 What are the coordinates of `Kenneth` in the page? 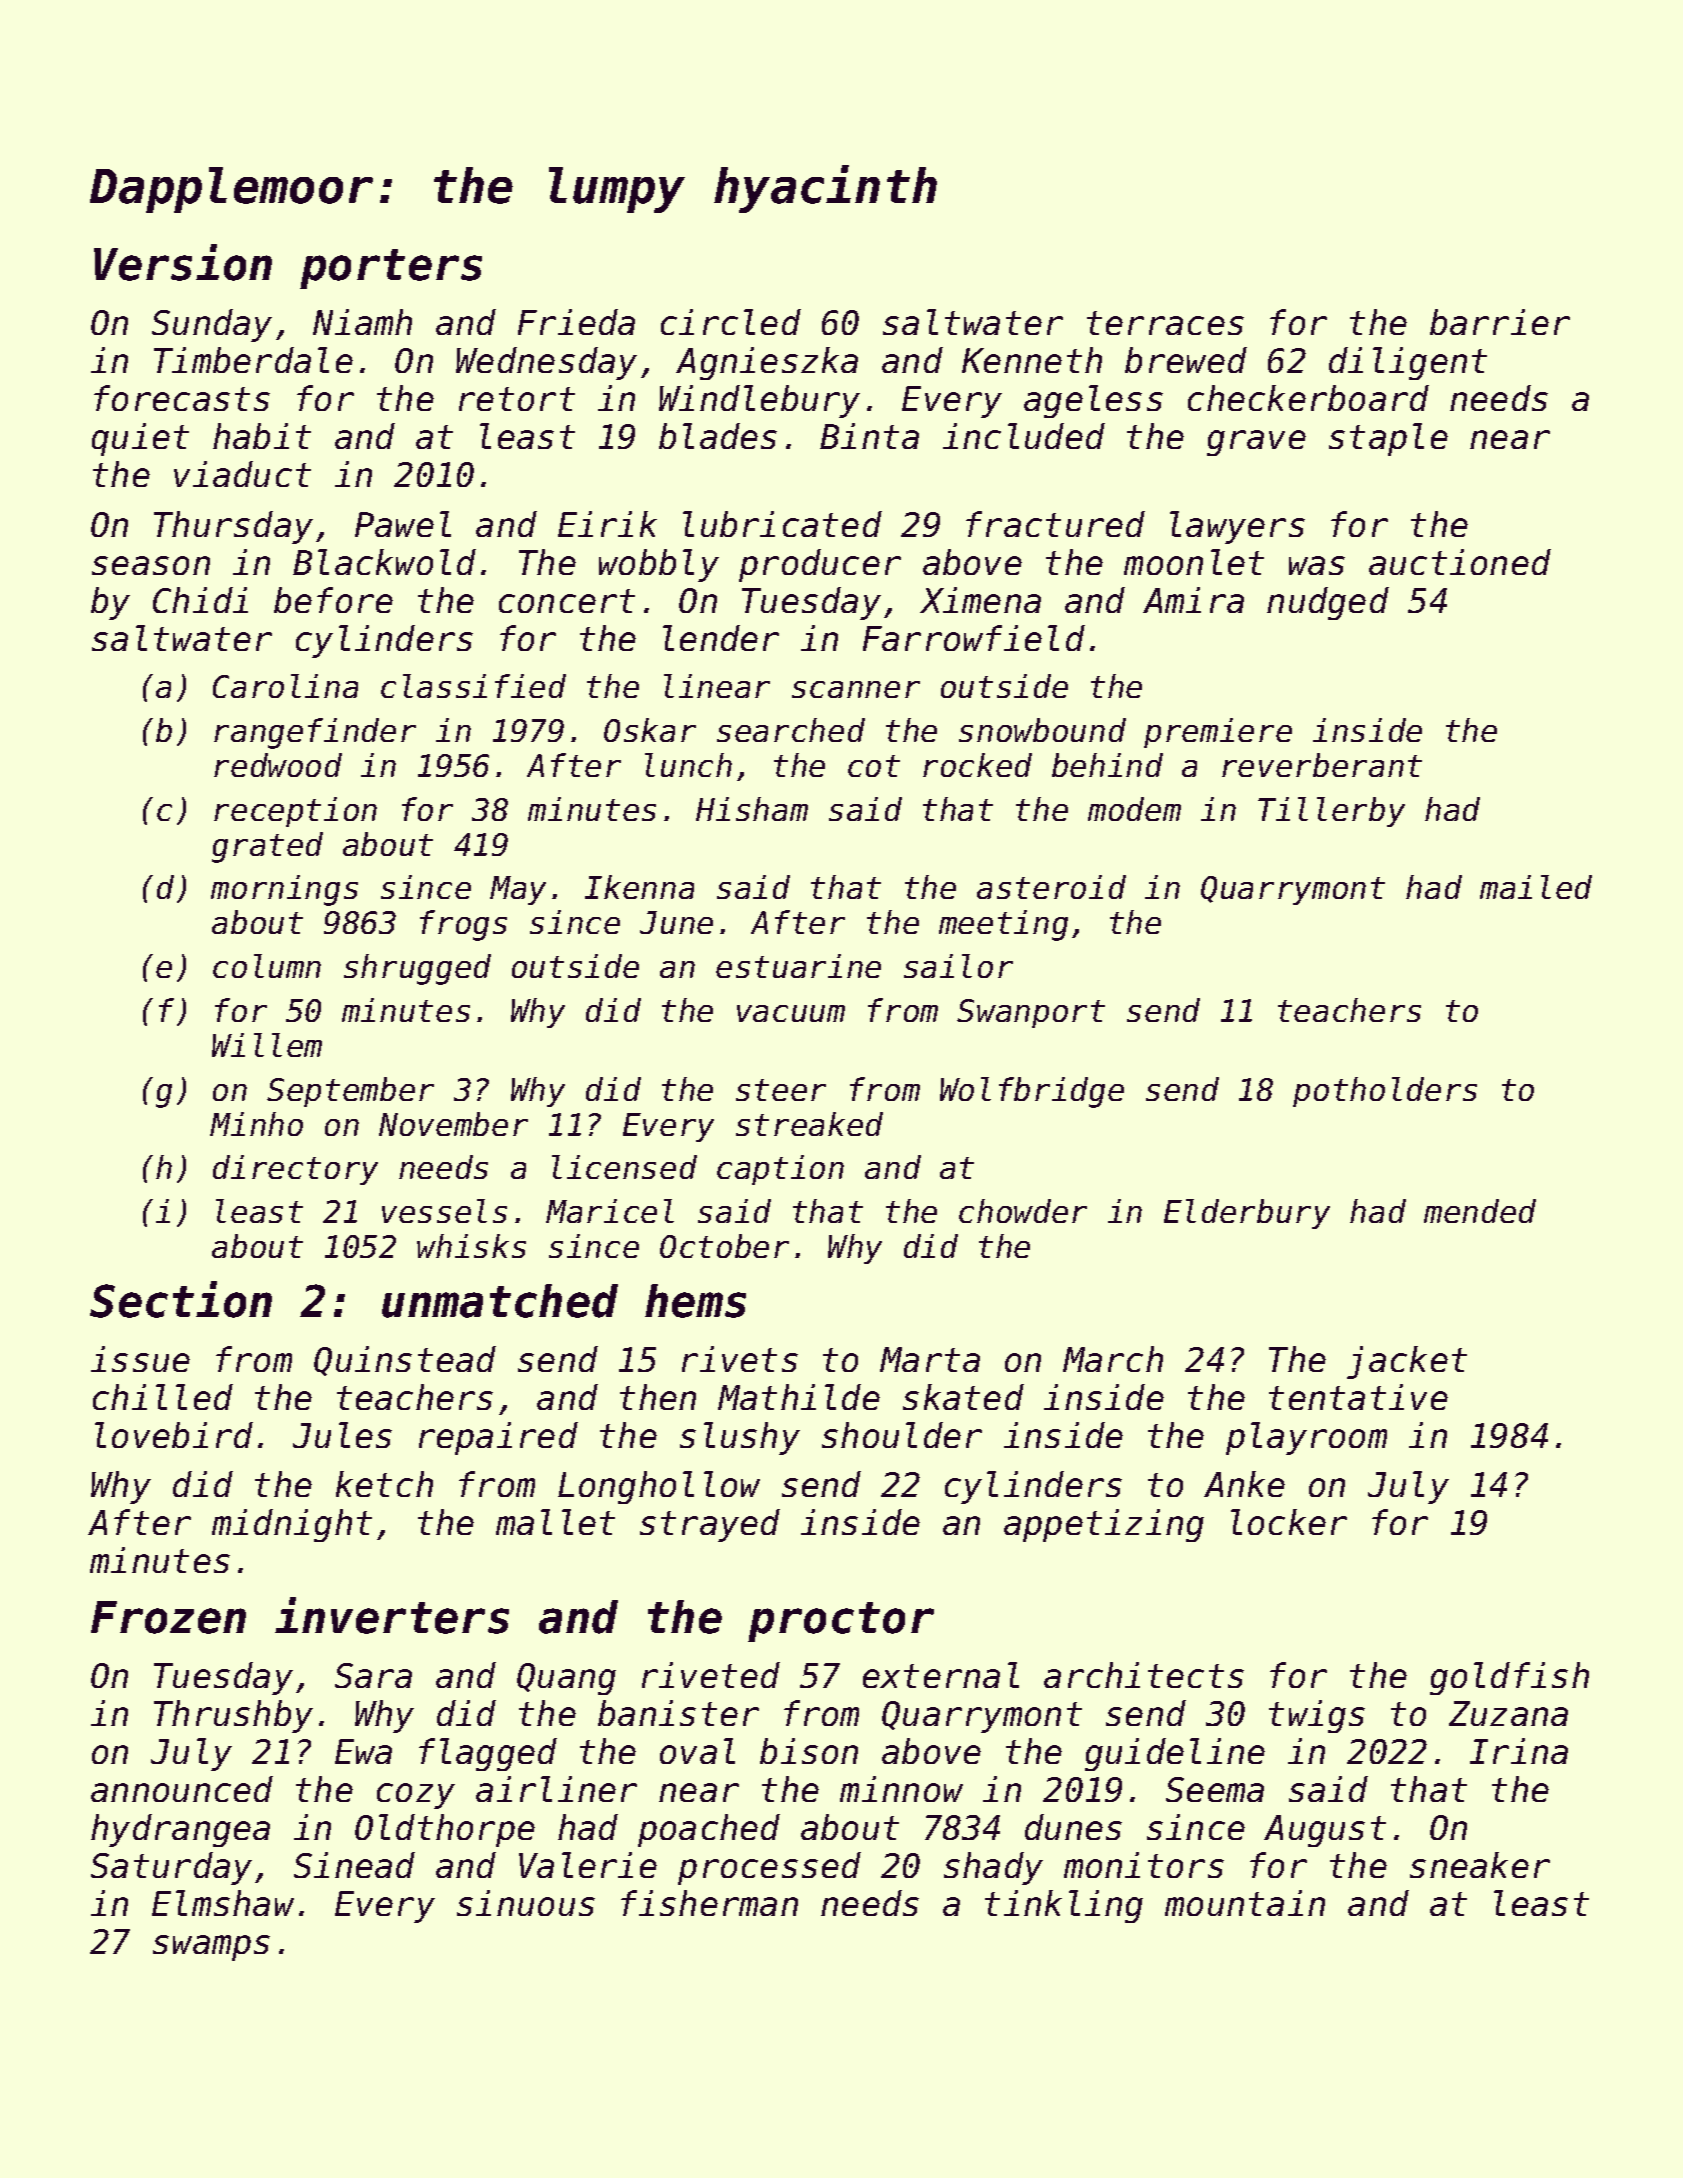 It's located at (1032, 360).
